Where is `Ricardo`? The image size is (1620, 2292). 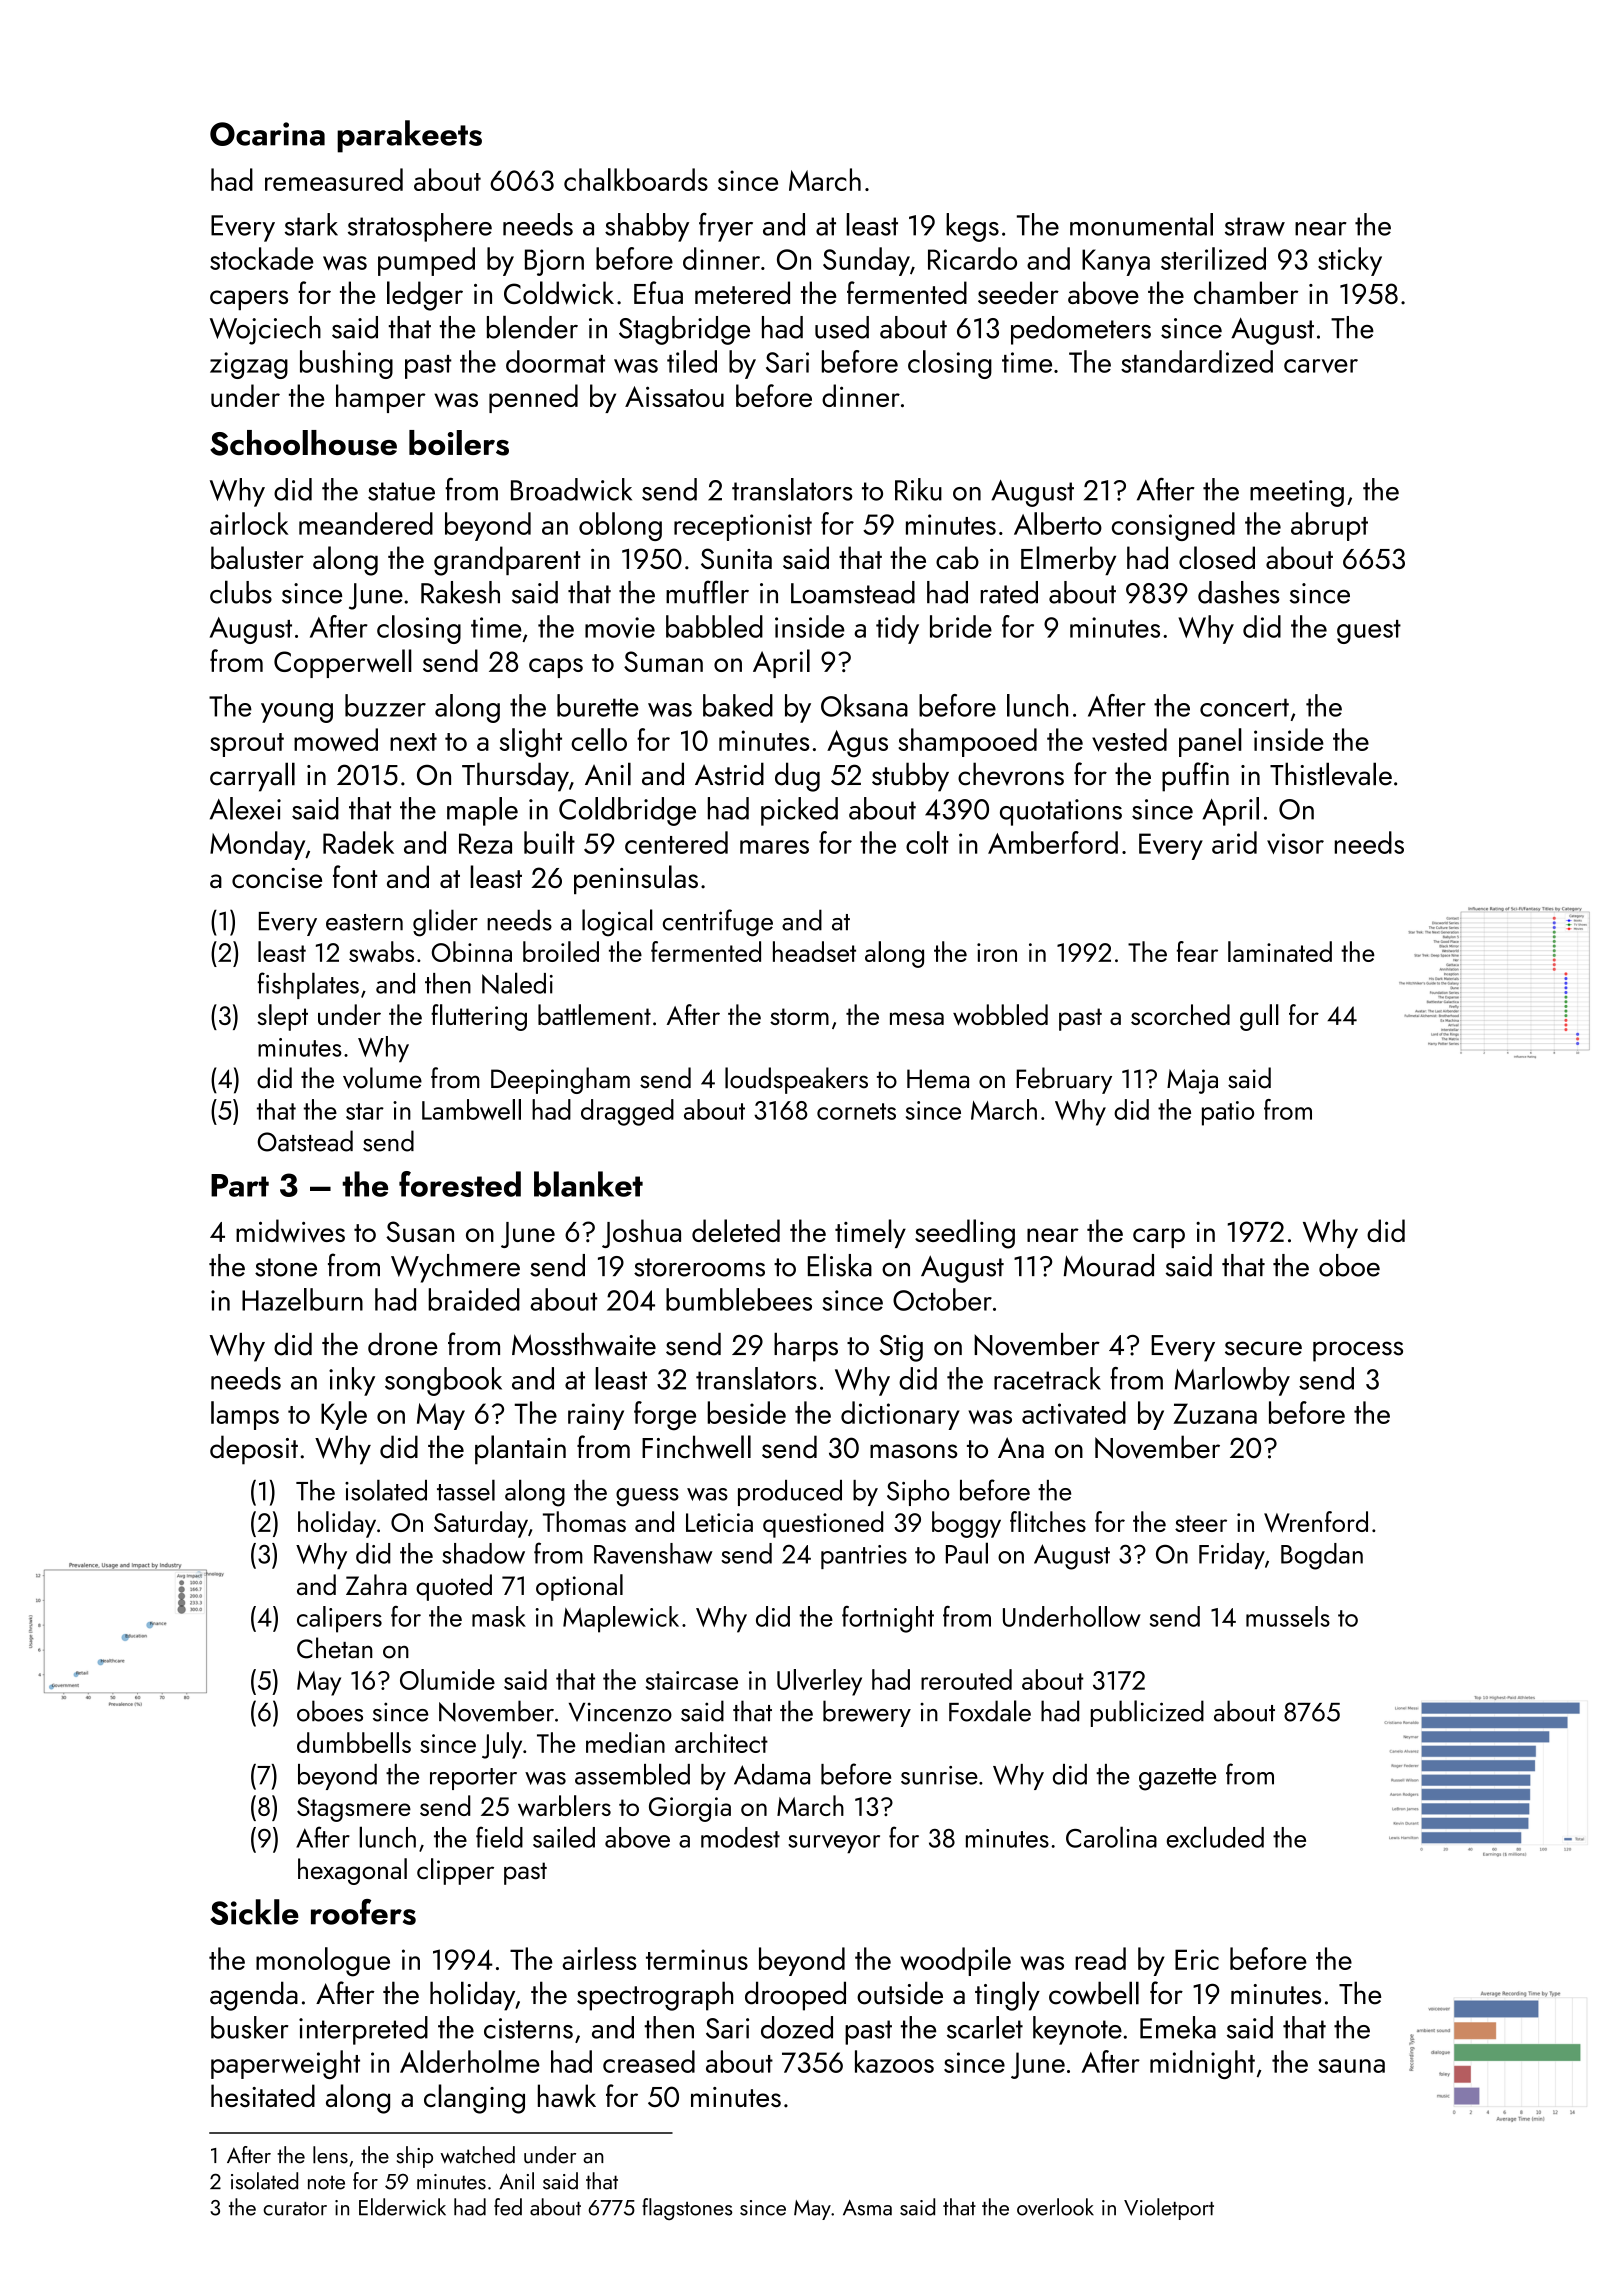
Ricardo is located at coordinates (972, 258).
